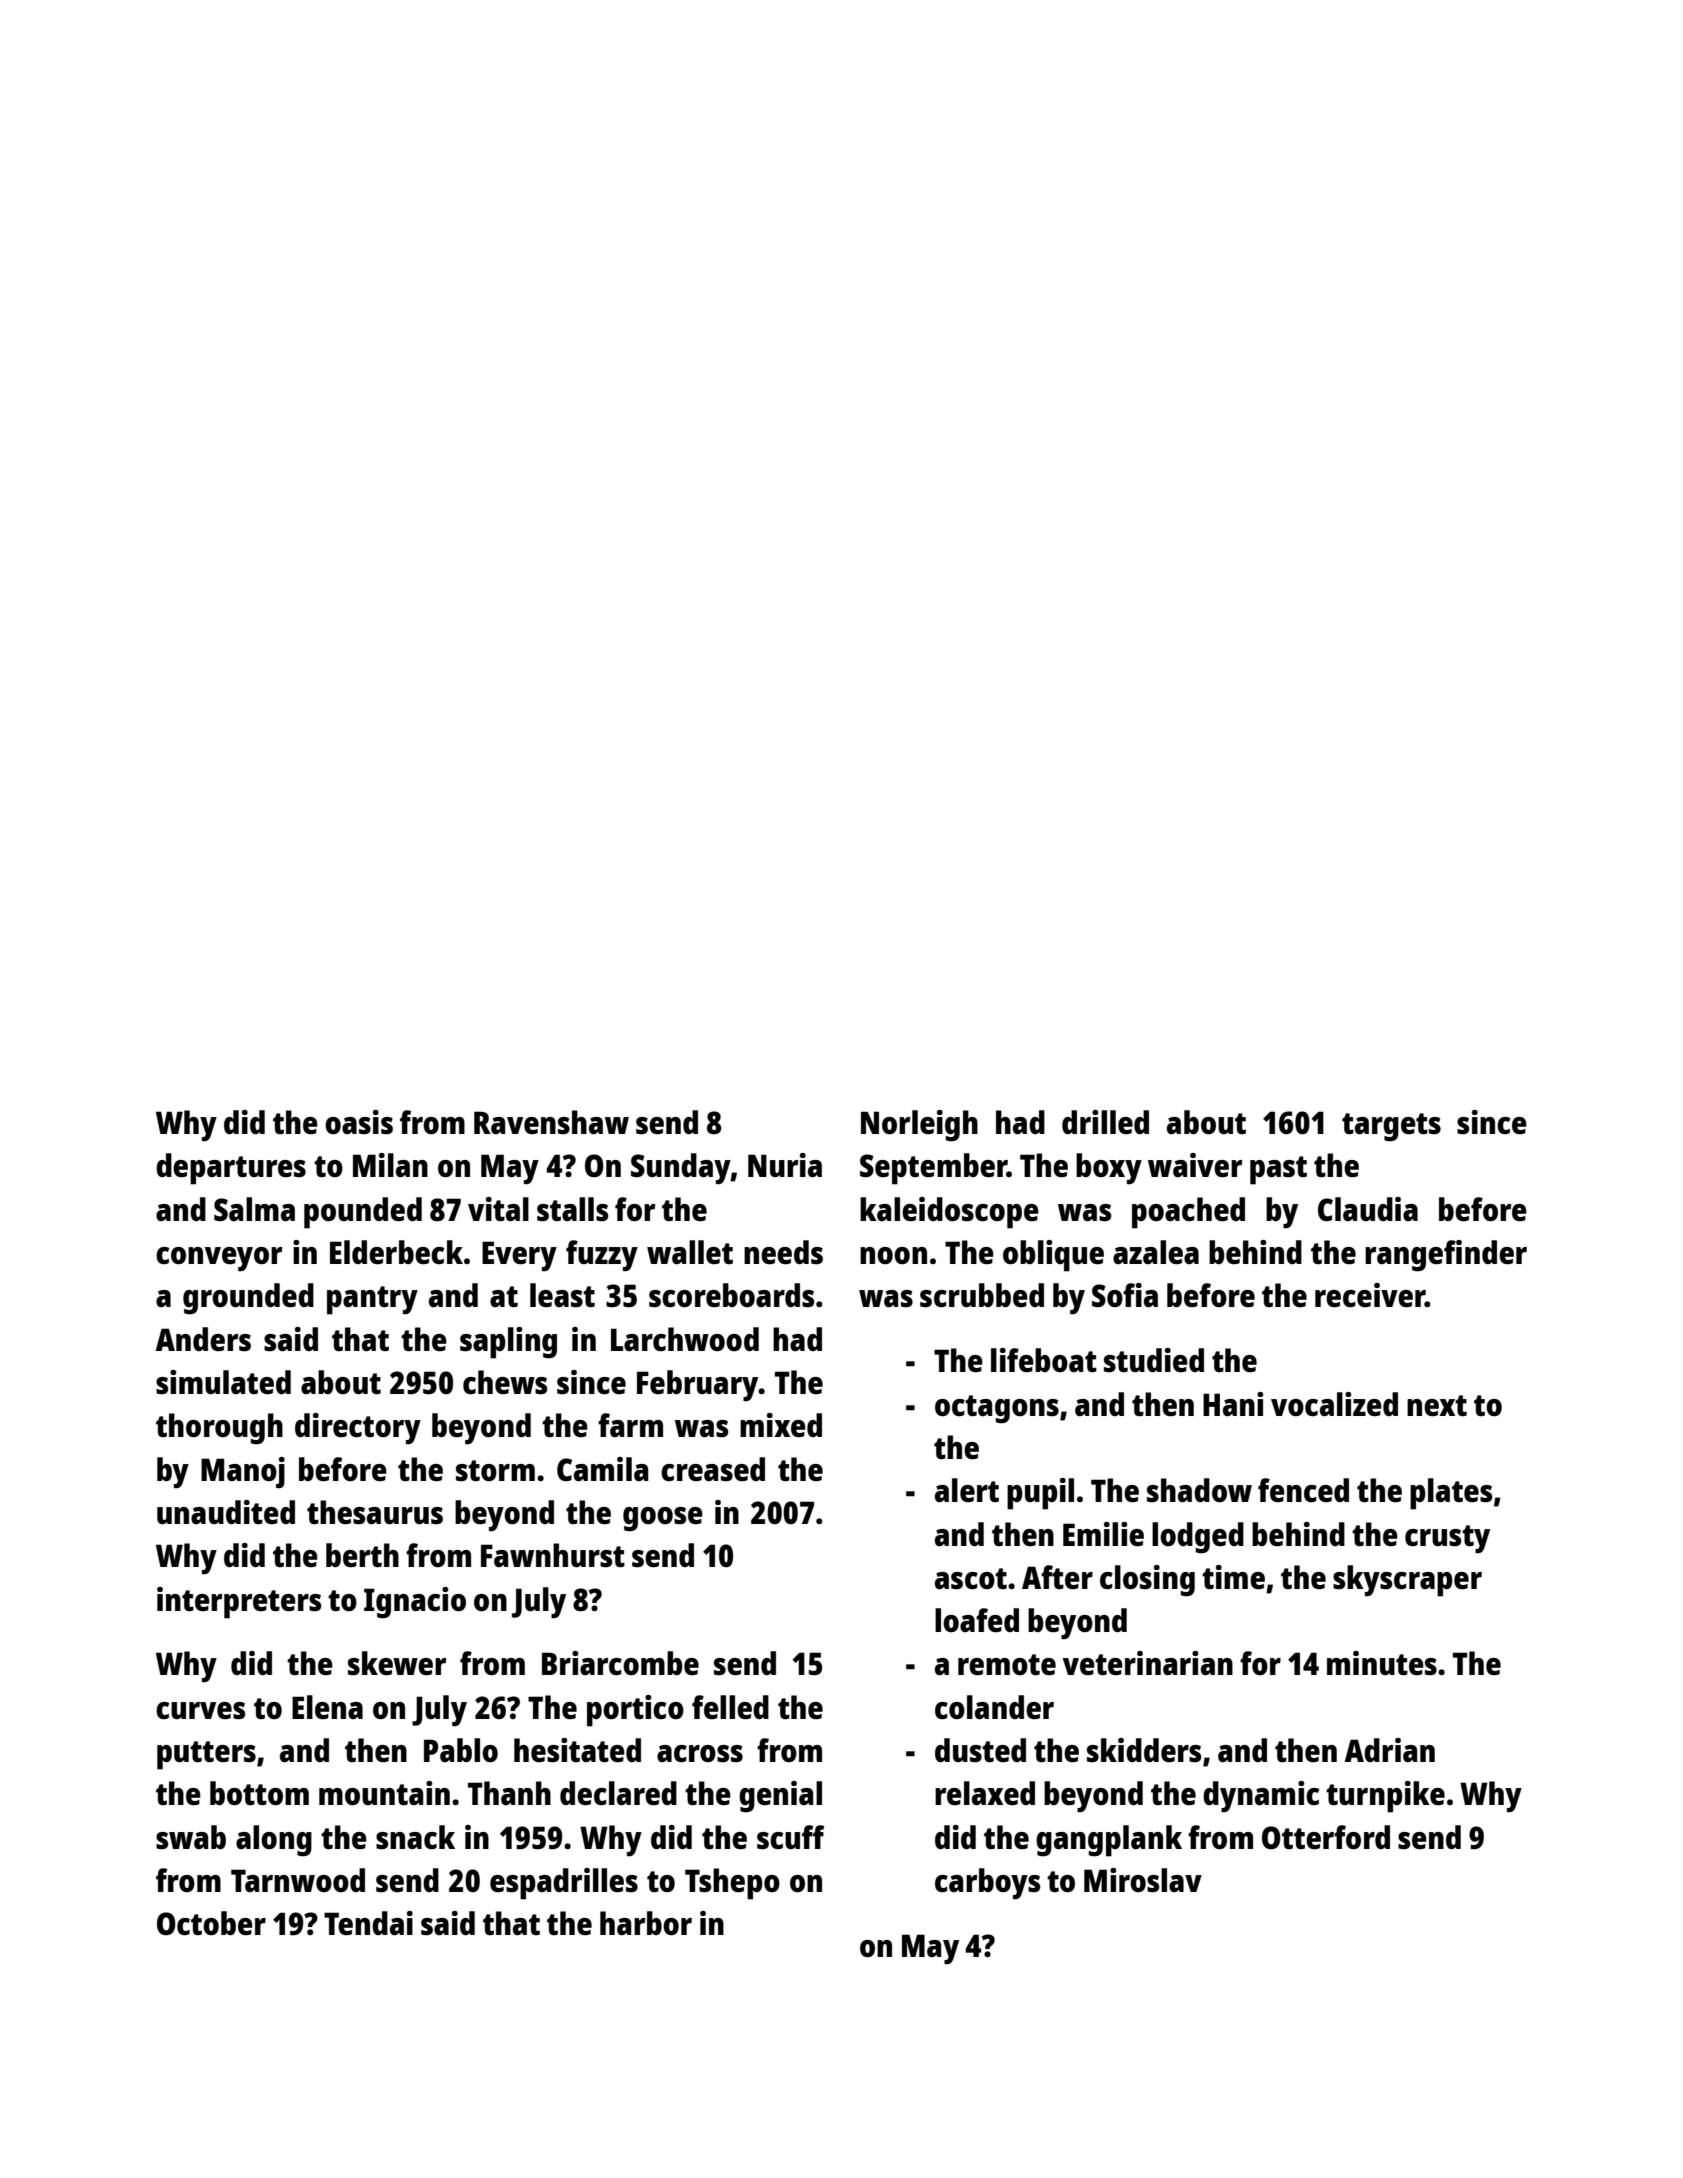 This screenshot has height=2178, width=1683. Describe the element at coordinates (967, 1490) in the screenshot. I see `alert` at that location.
